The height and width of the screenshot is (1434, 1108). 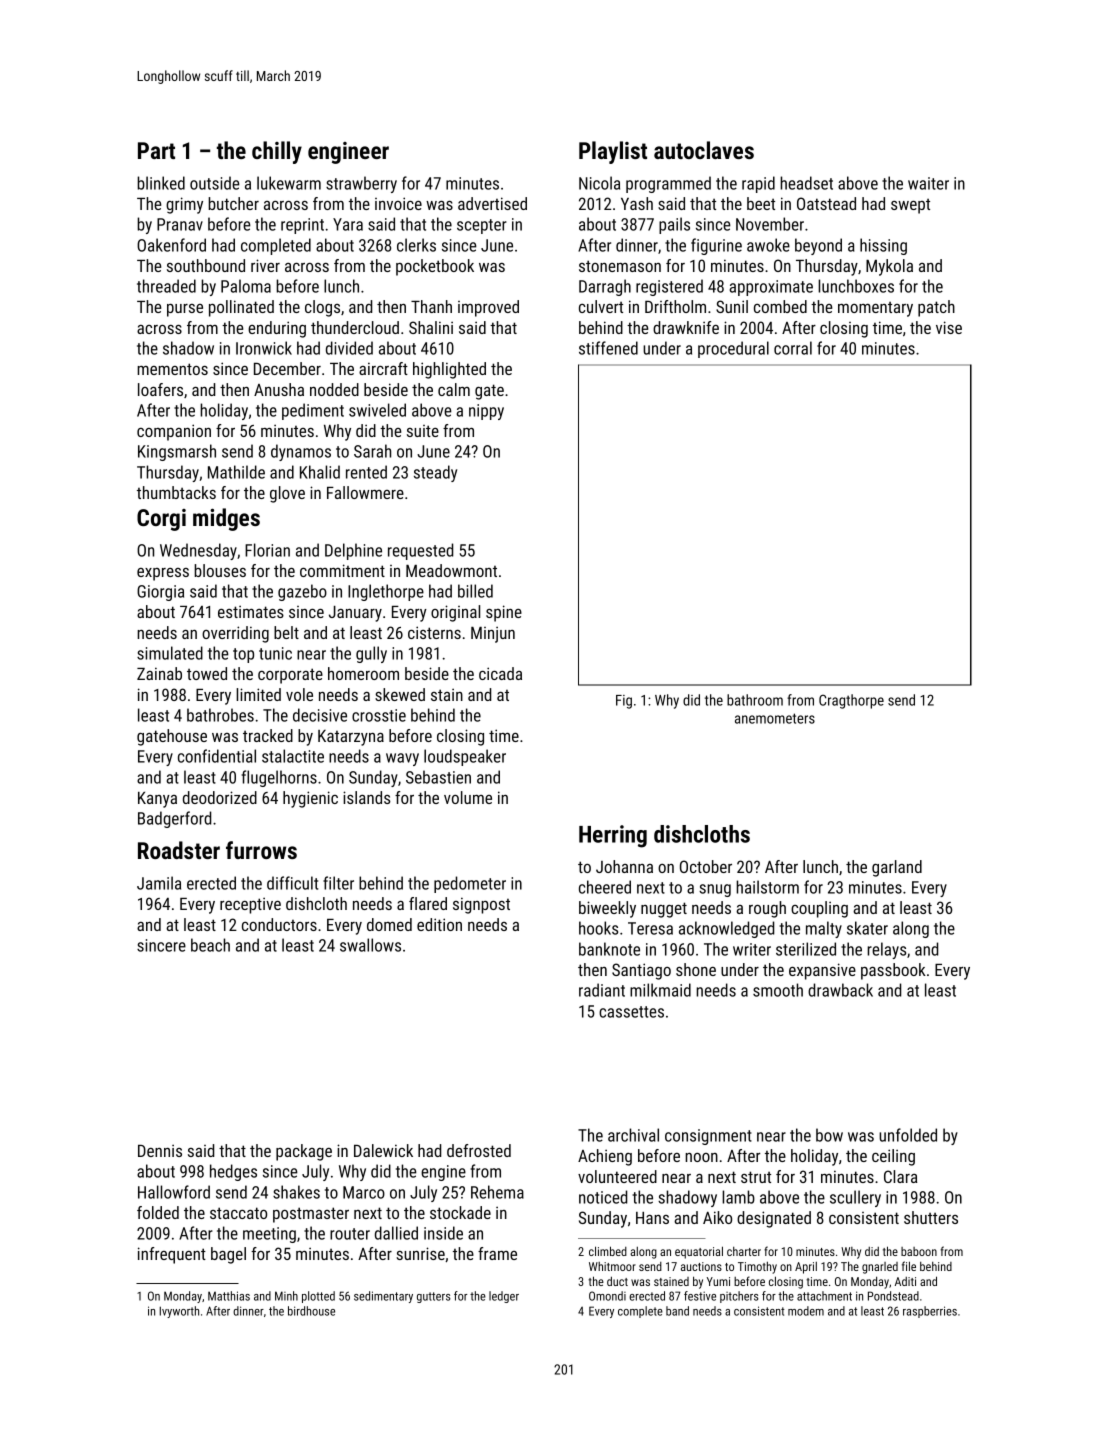 I want to click on Herring, so click(x=613, y=836).
